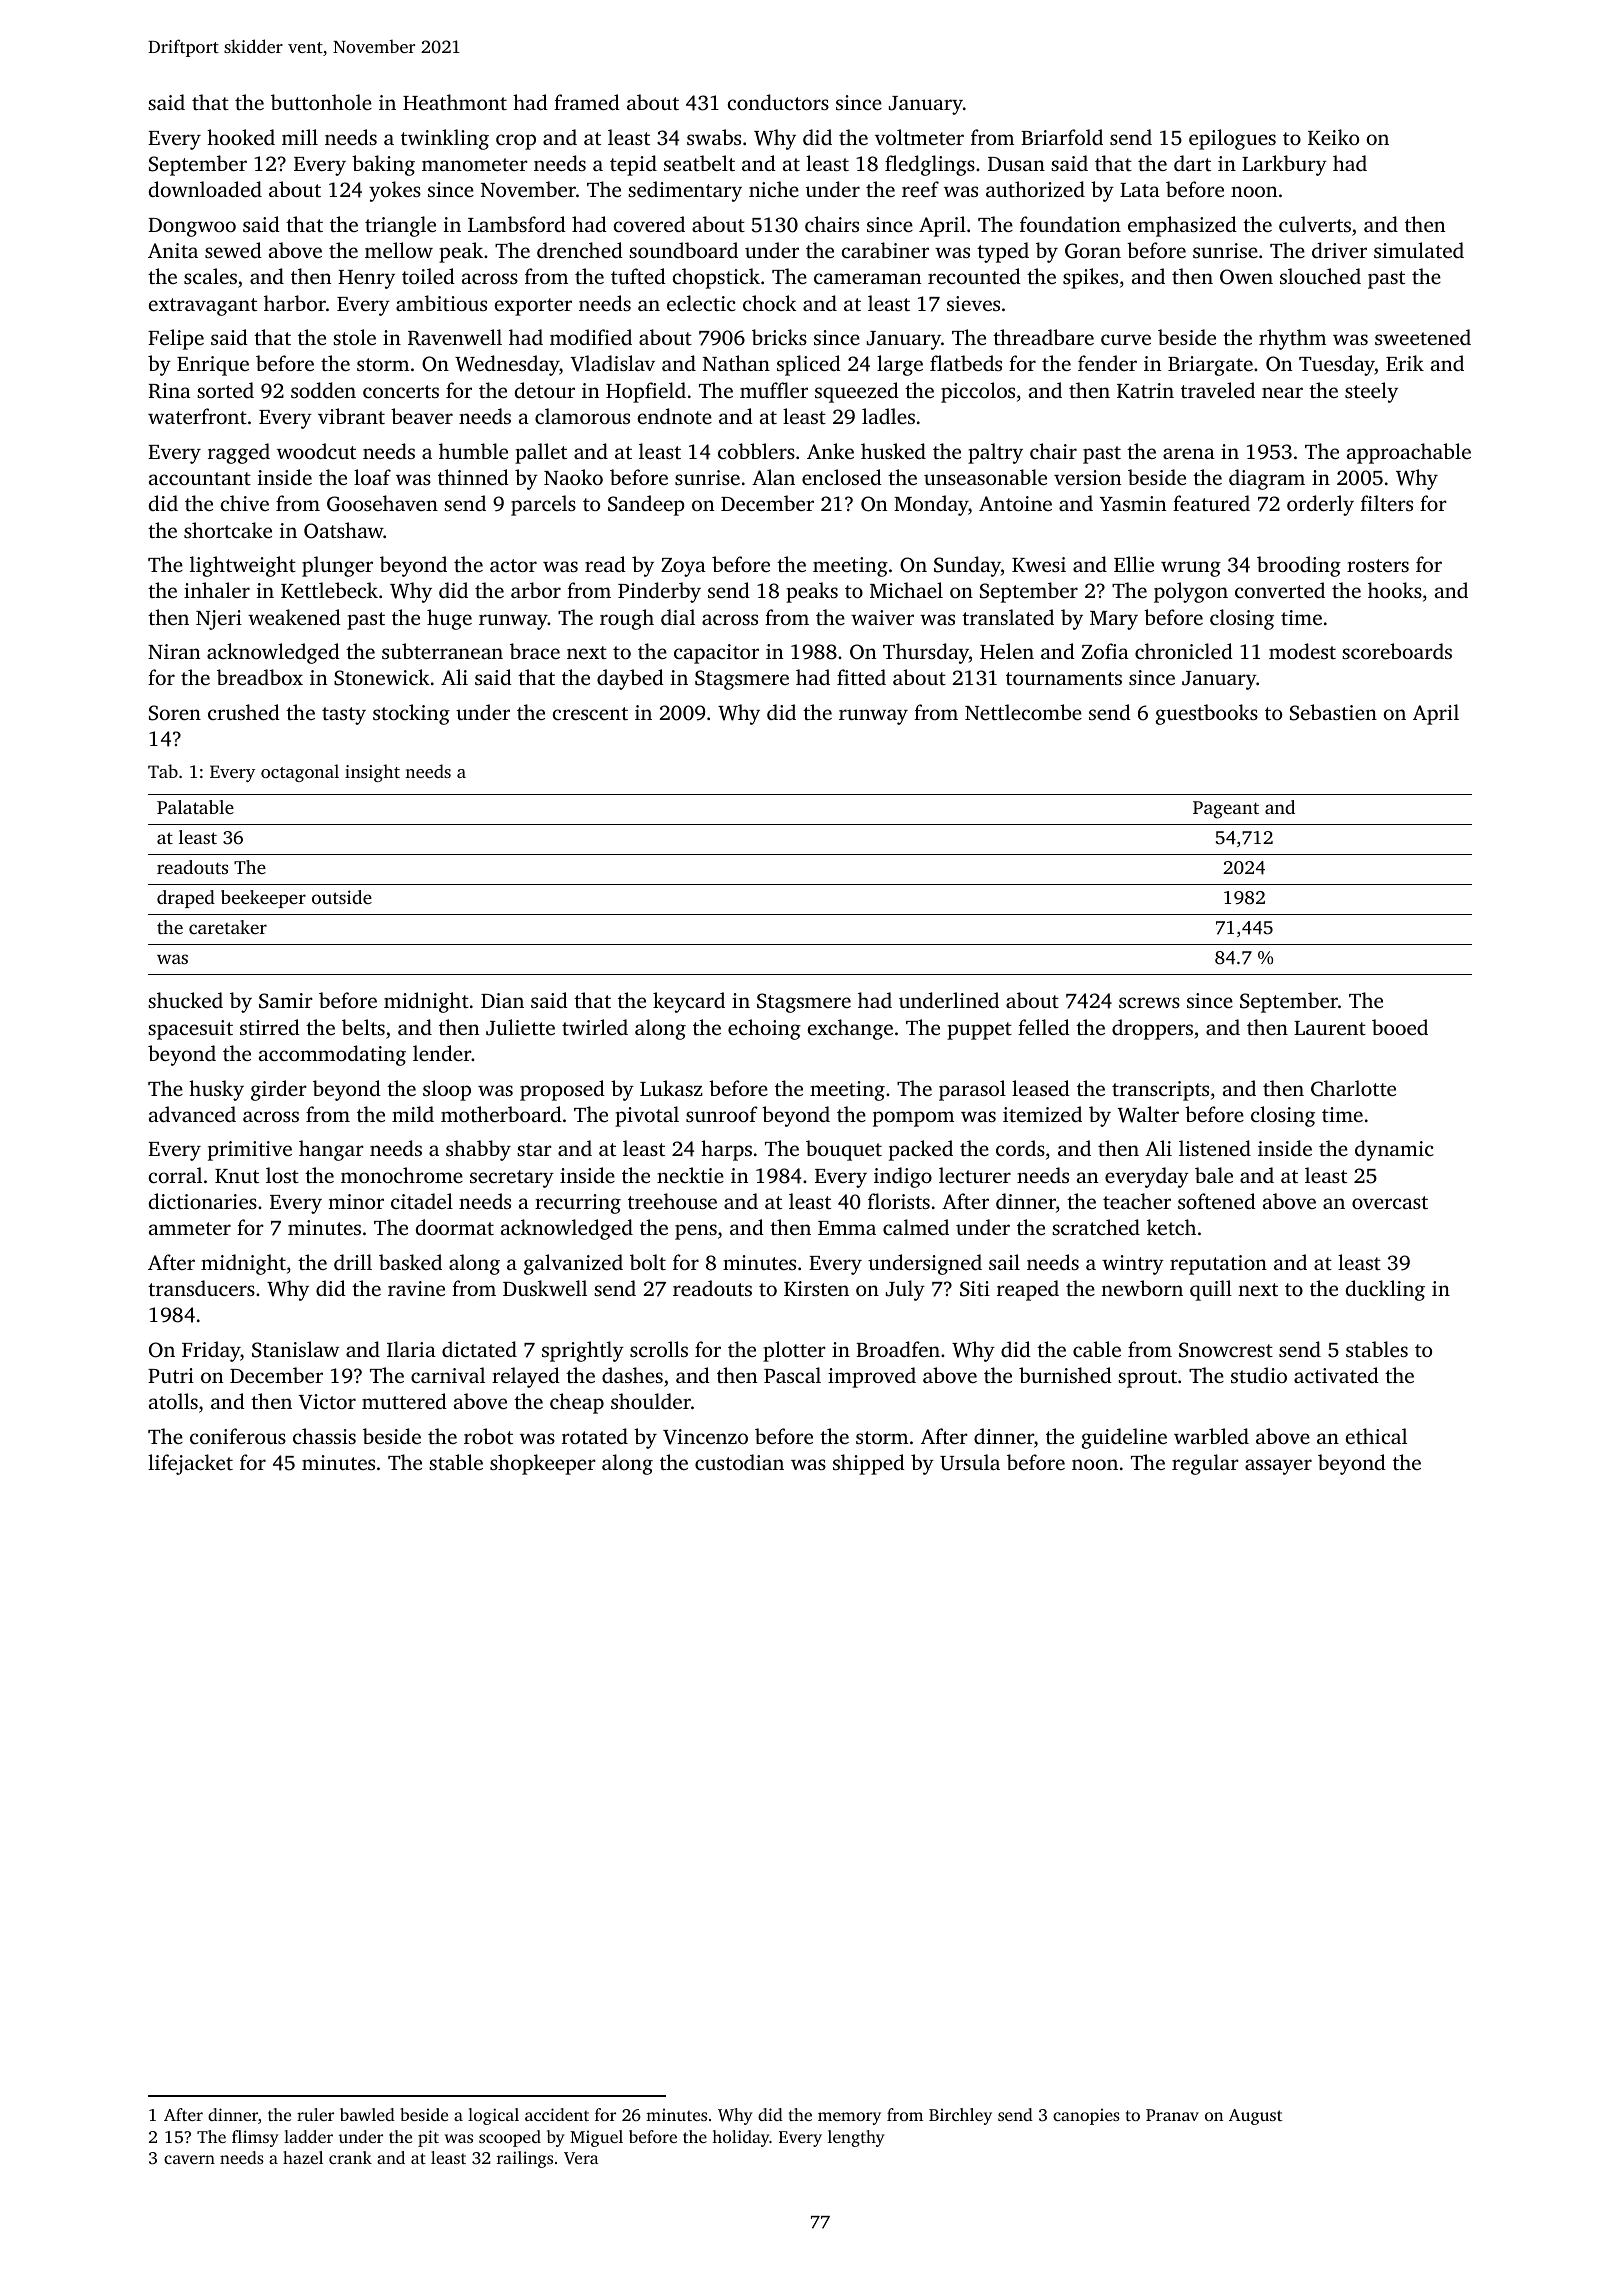  What do you see at coordinates (303, 2157) in the page?
I see `hazel` at bounding box center [303, 2157].
